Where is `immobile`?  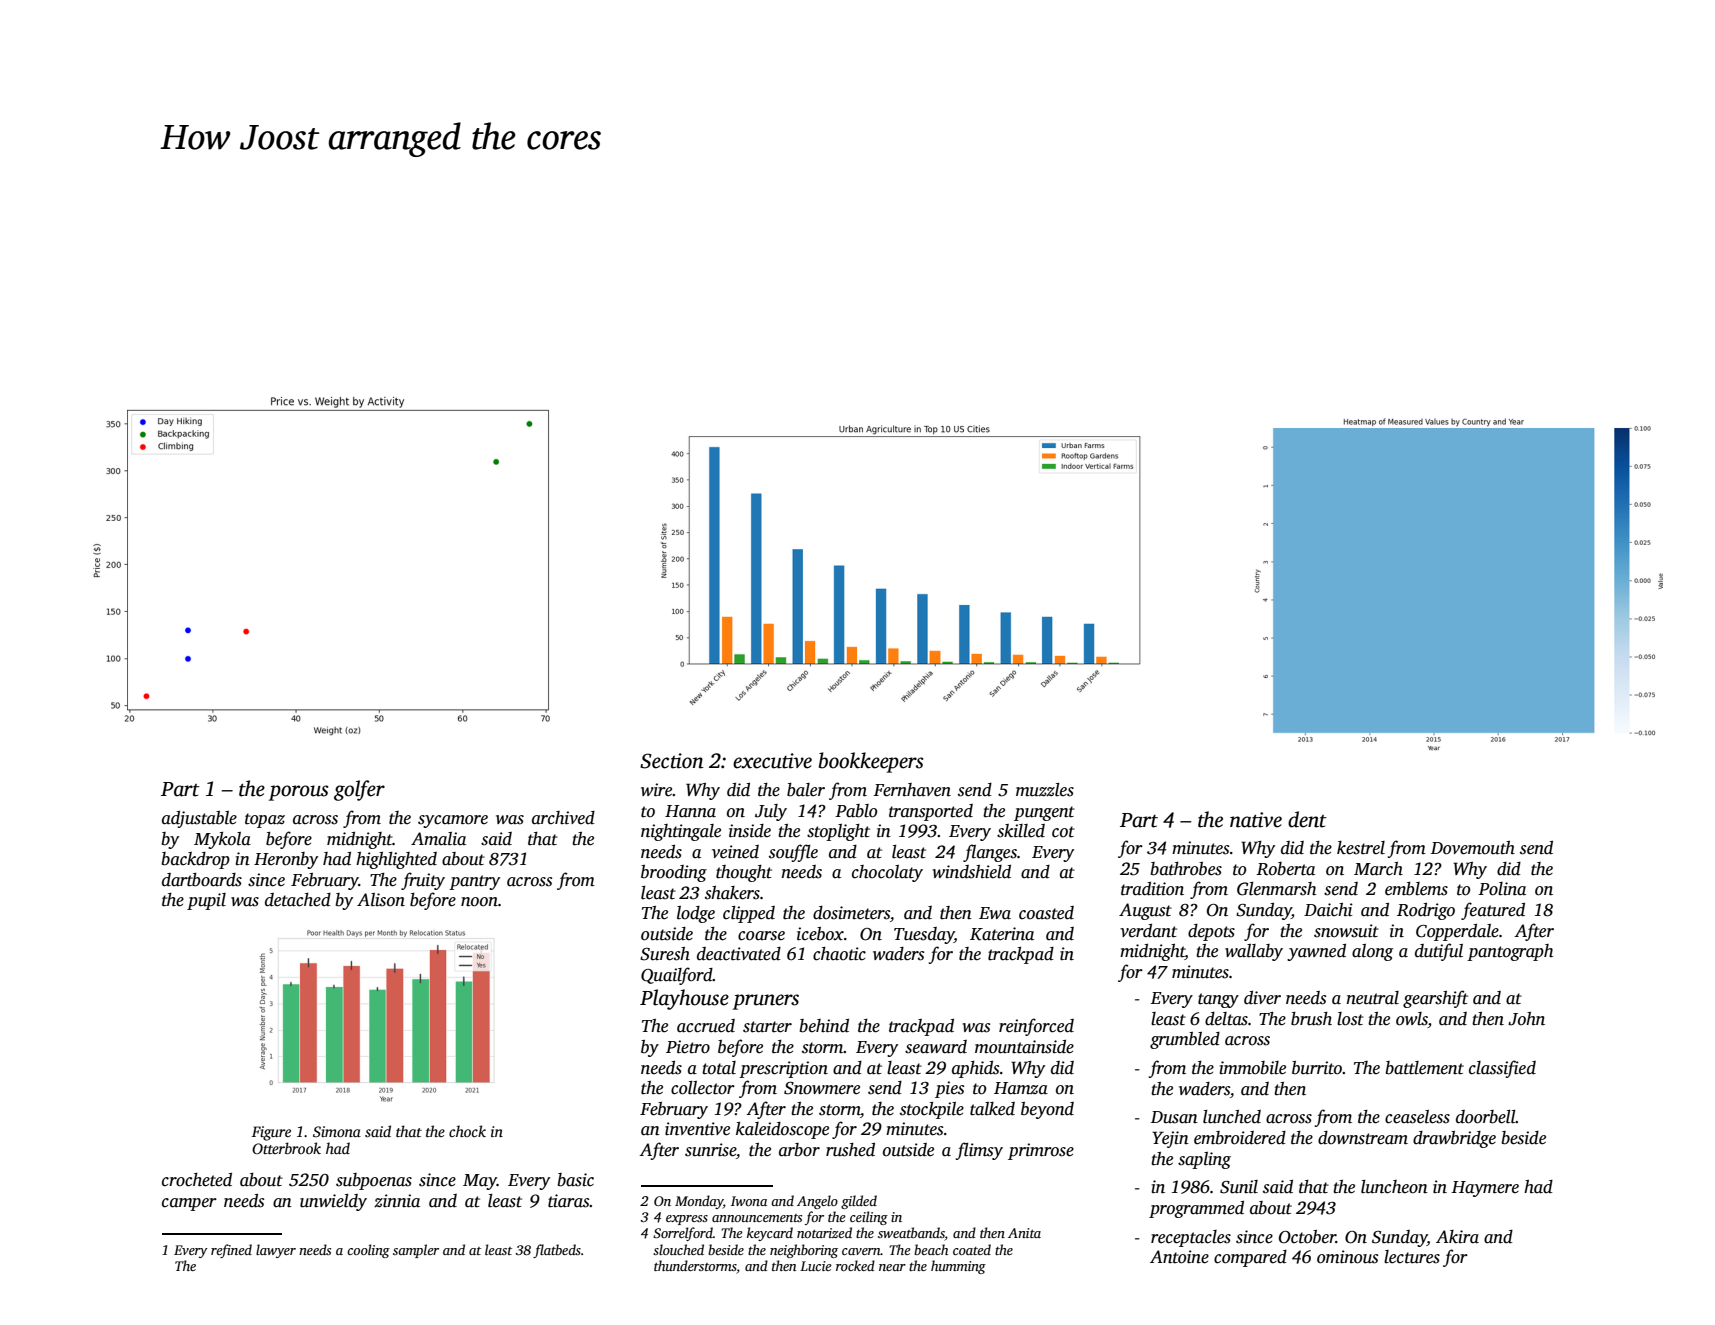 immobile is located at coordinates (1253, 1068).
